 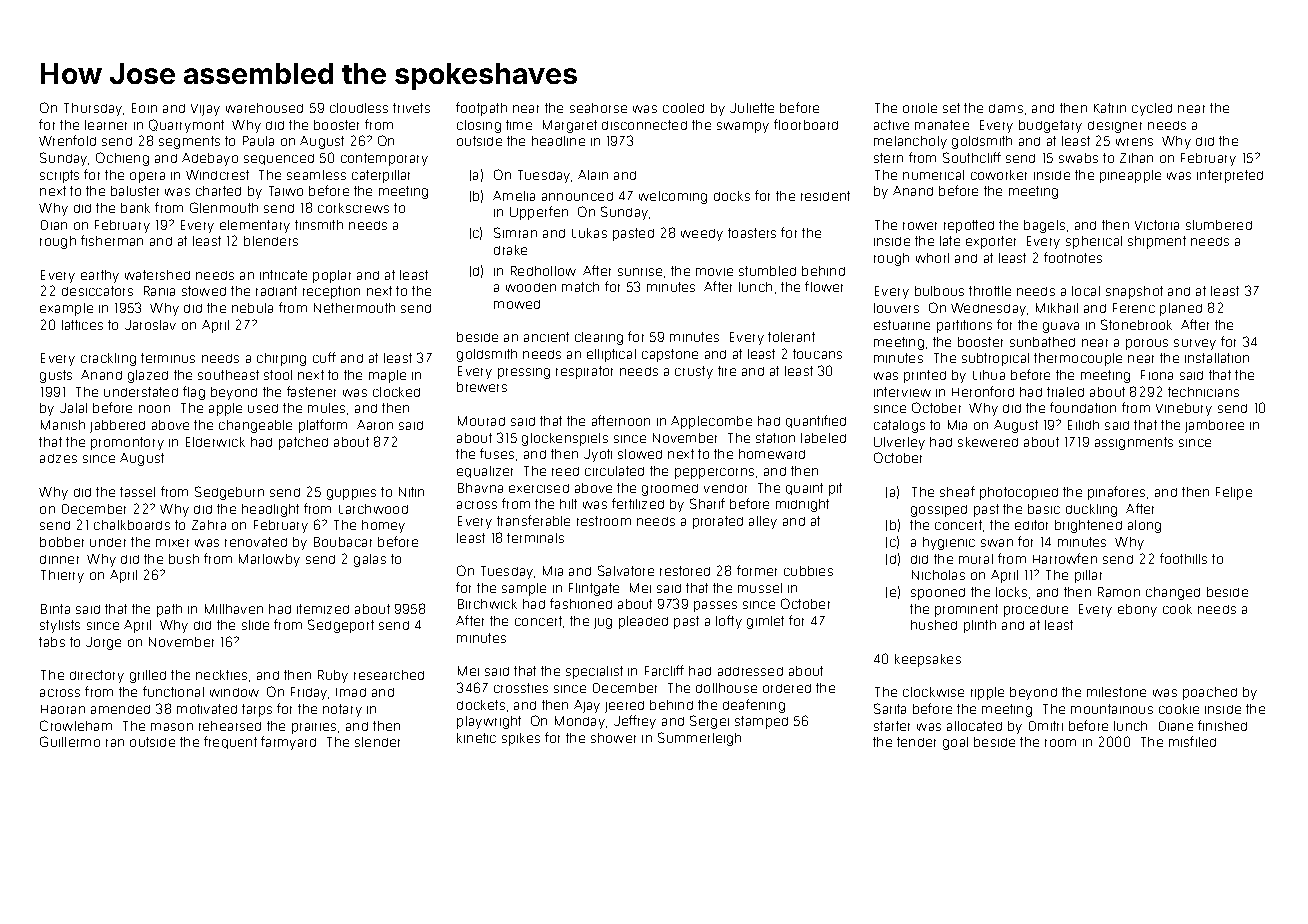 I want to click on skewered, so click(x=988, y=442).
